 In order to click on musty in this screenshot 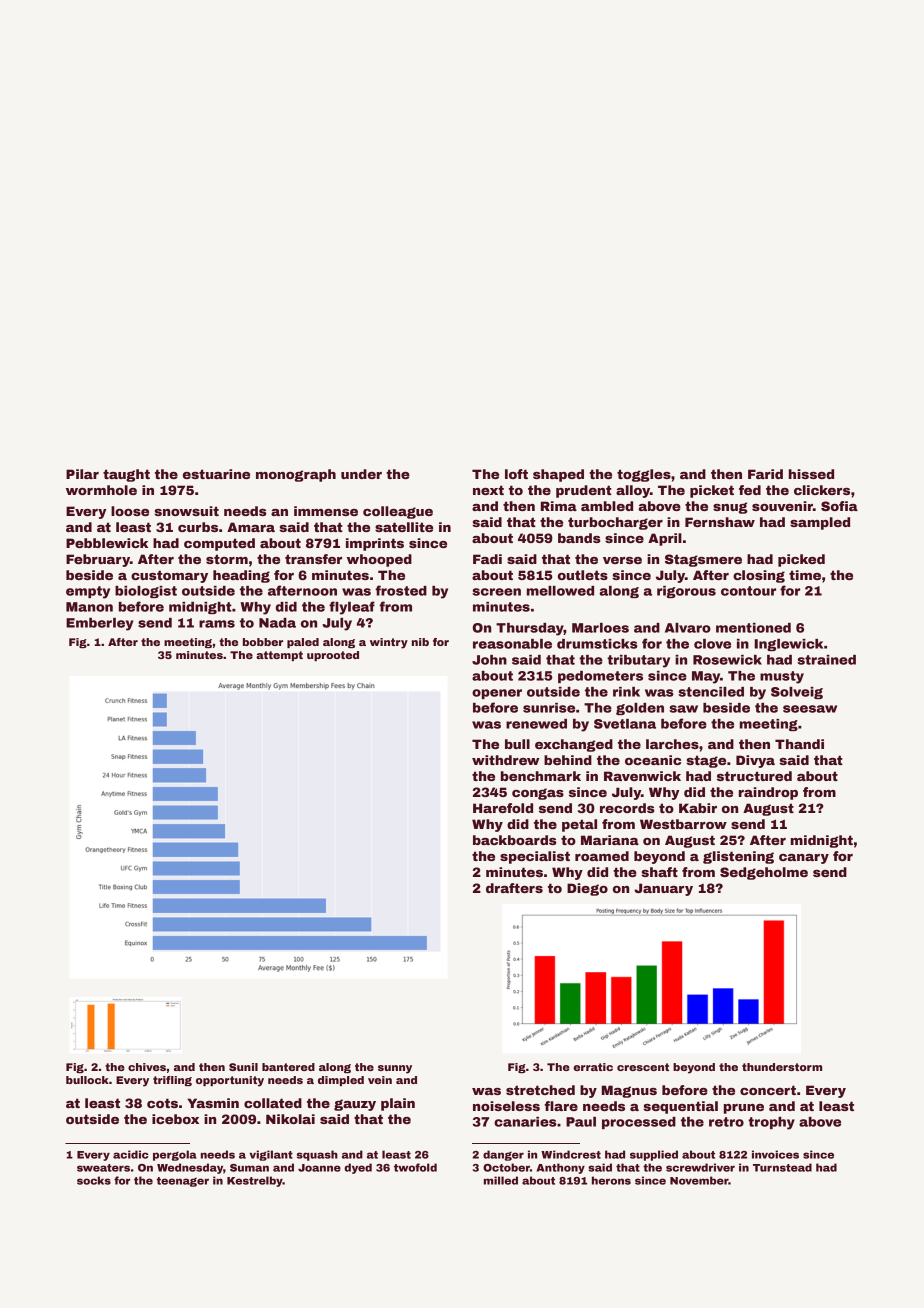, I will do `click(782, 677)`.
